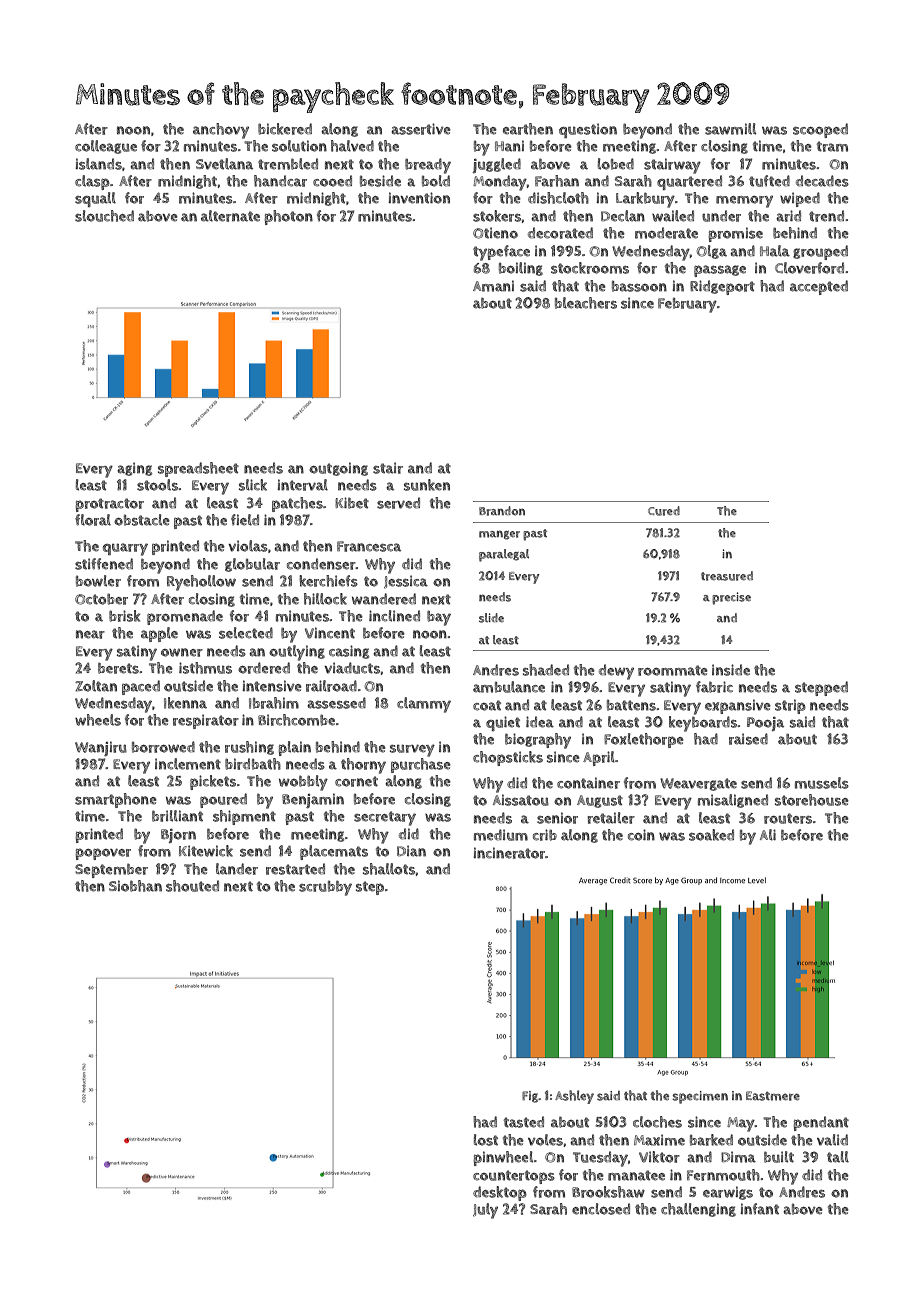 This screenshot has height=1308, width=924. What do you see at coordinates (773, 1096) in the screenshot?
I see `Eastmere` at bounding box center [773, 1096].
